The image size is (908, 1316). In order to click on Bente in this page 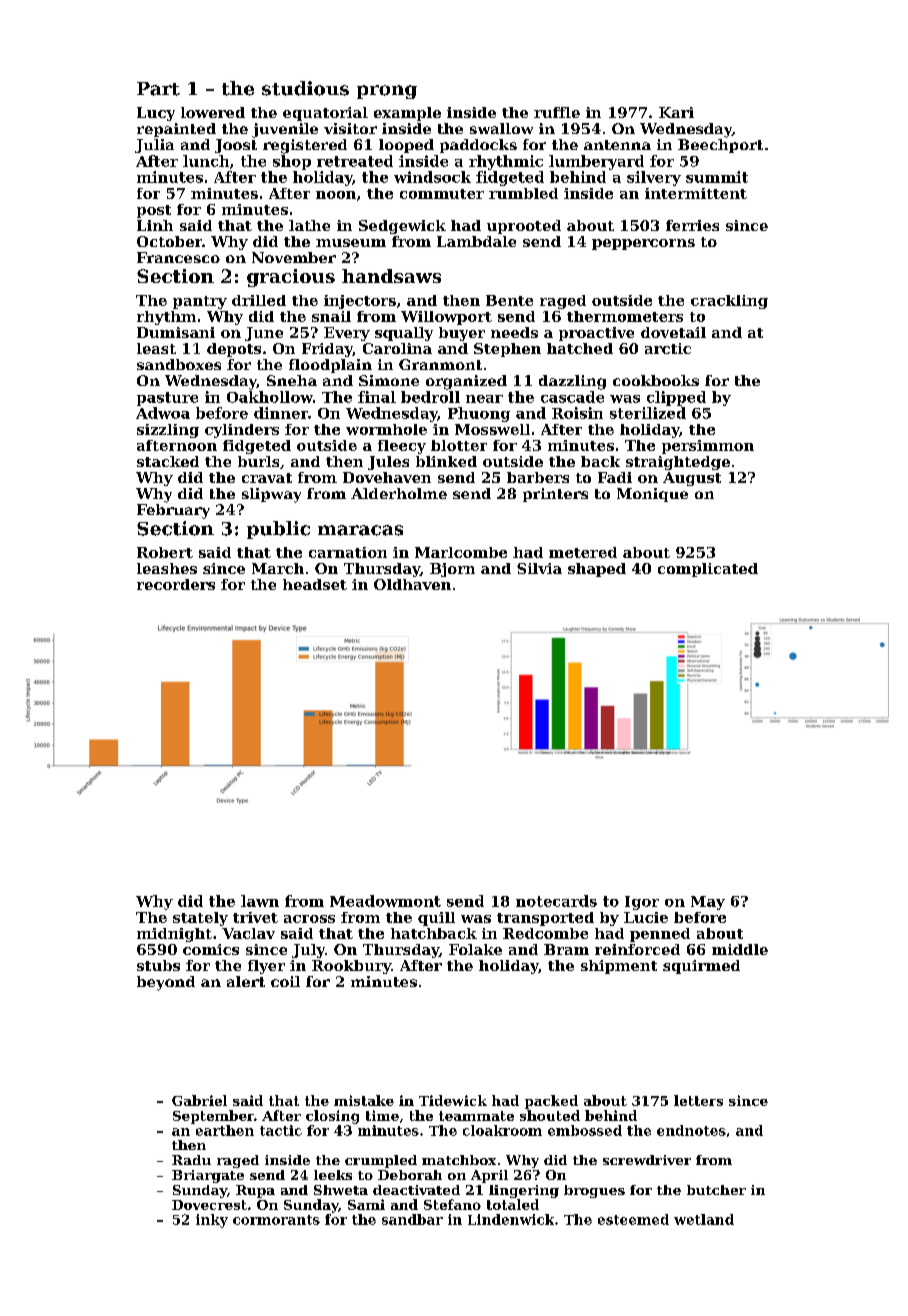, I will do `click(509, 300)`.
